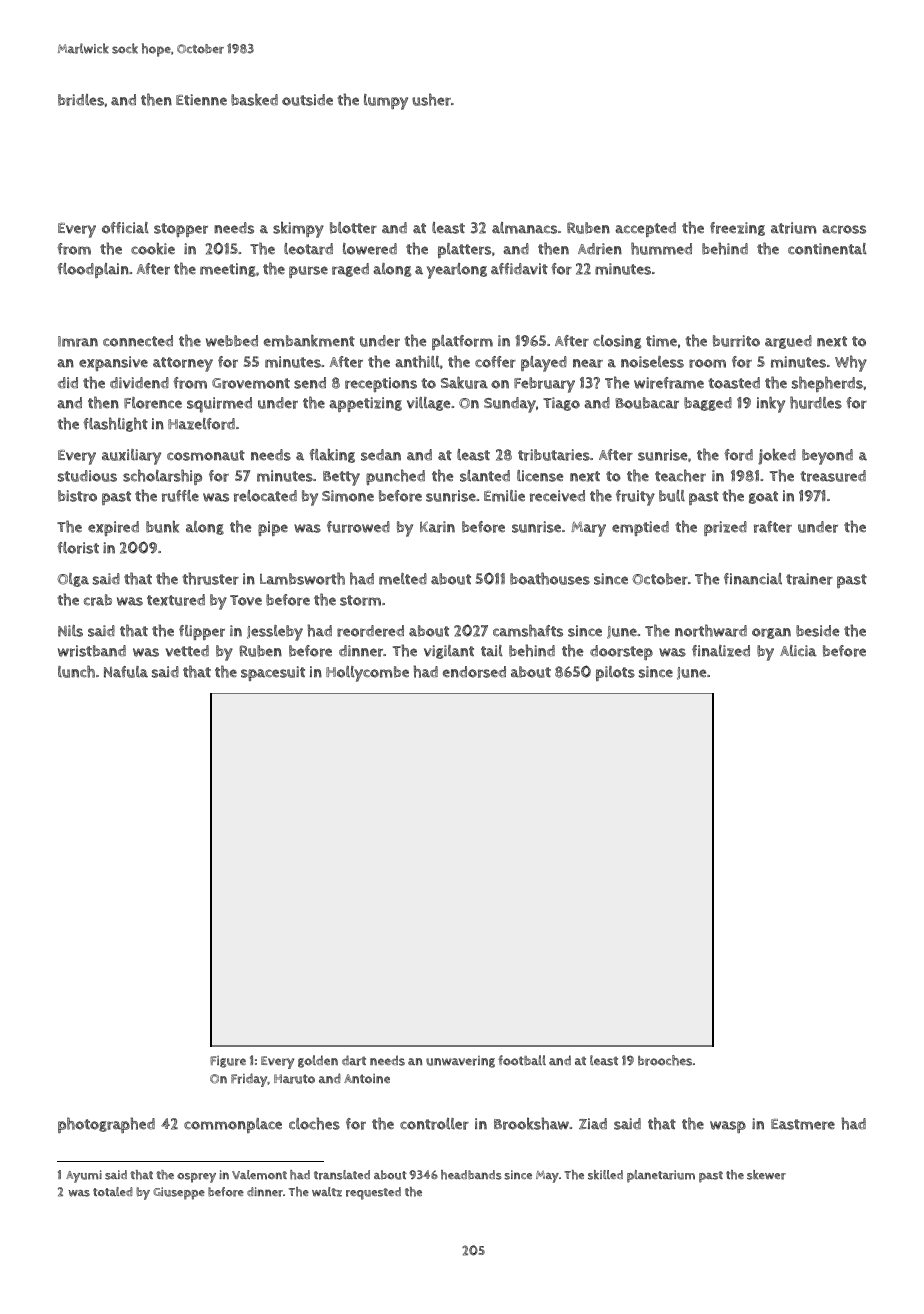 The image size is (924, 1314). What do you see at coordinates (367, 674) in the image?
I see `Hollycombe` at bounding box center [367, 674].
